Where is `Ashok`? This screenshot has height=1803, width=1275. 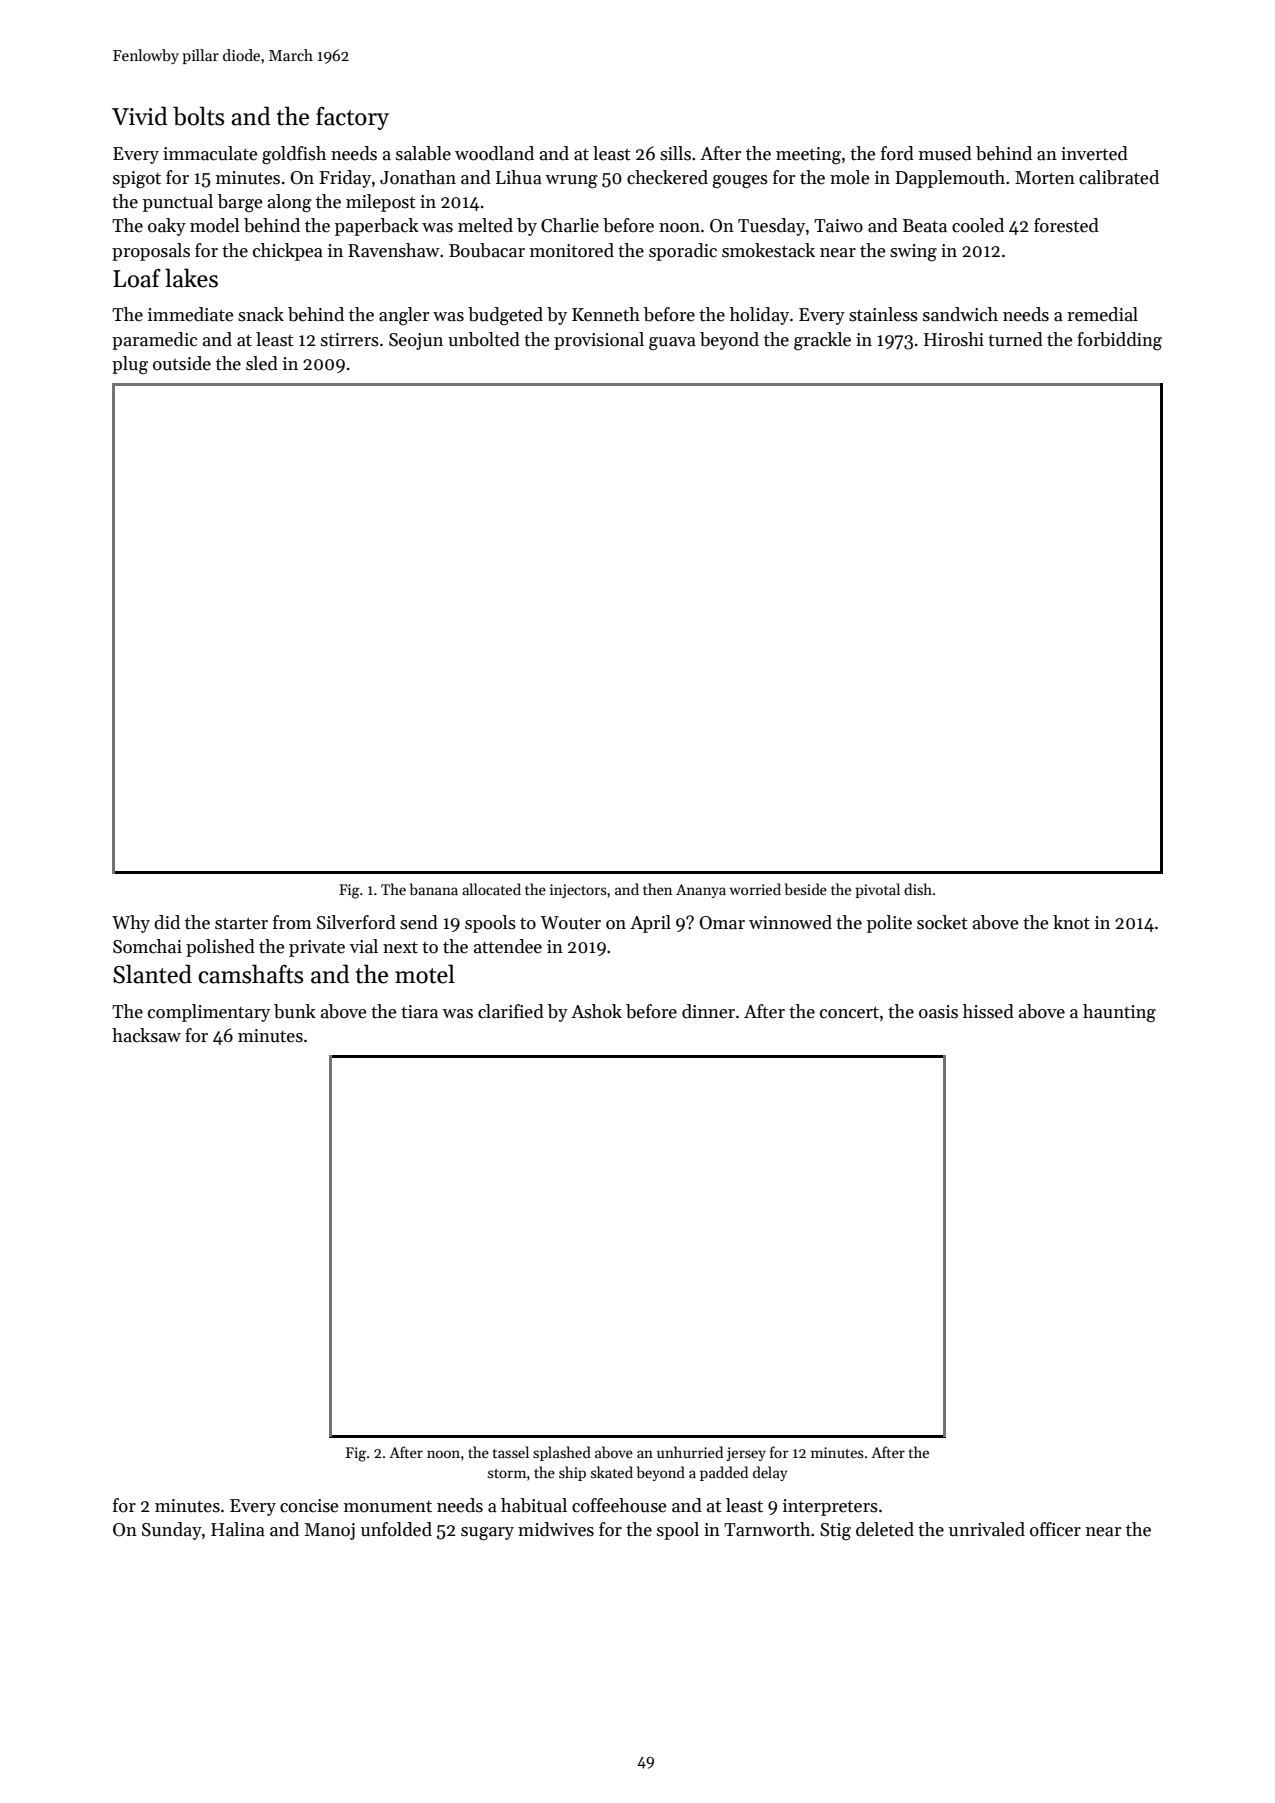
Ashok is located at coordinates (596, 1011).
